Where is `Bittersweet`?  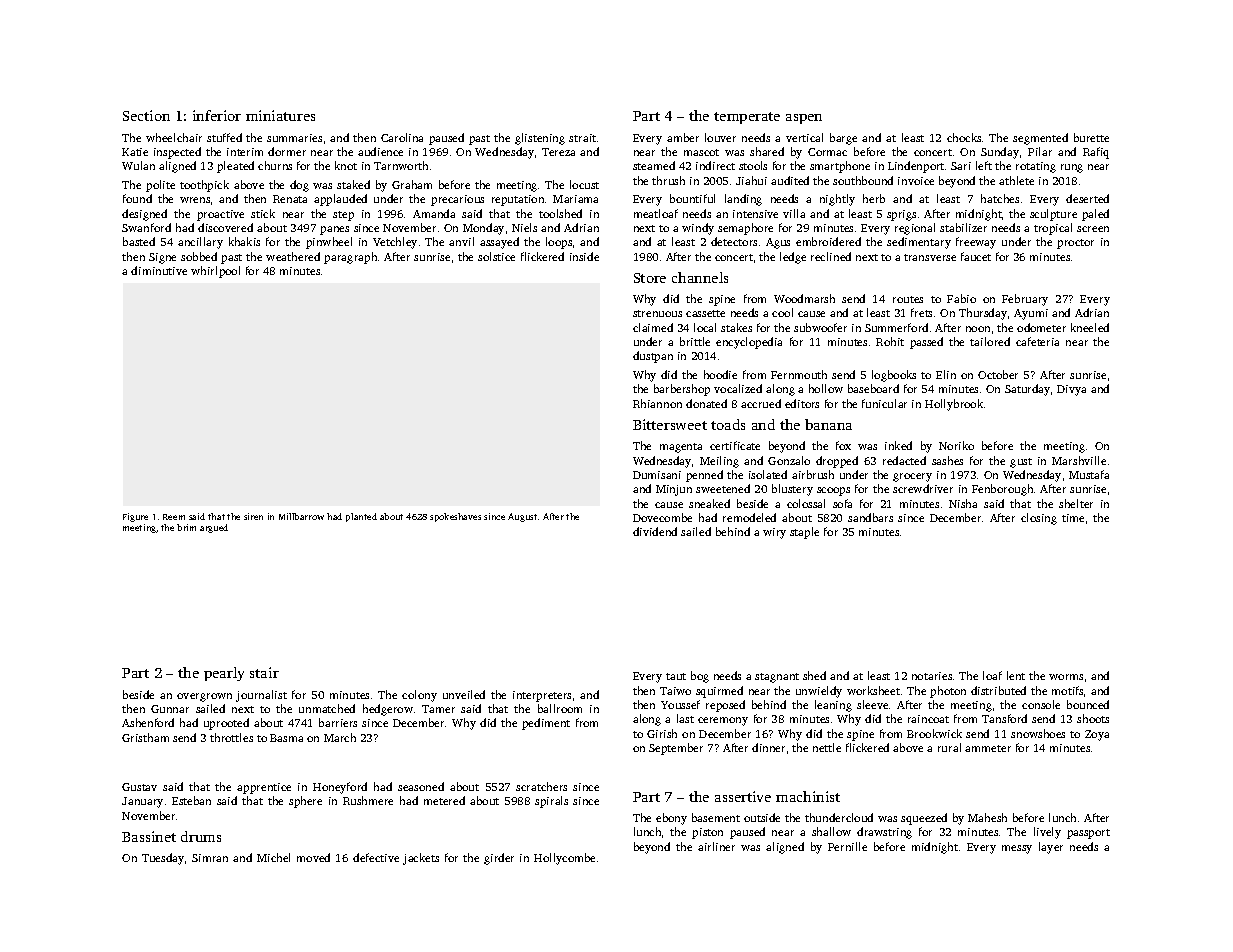 Bittersweet is located at coordinates (670, 424).
